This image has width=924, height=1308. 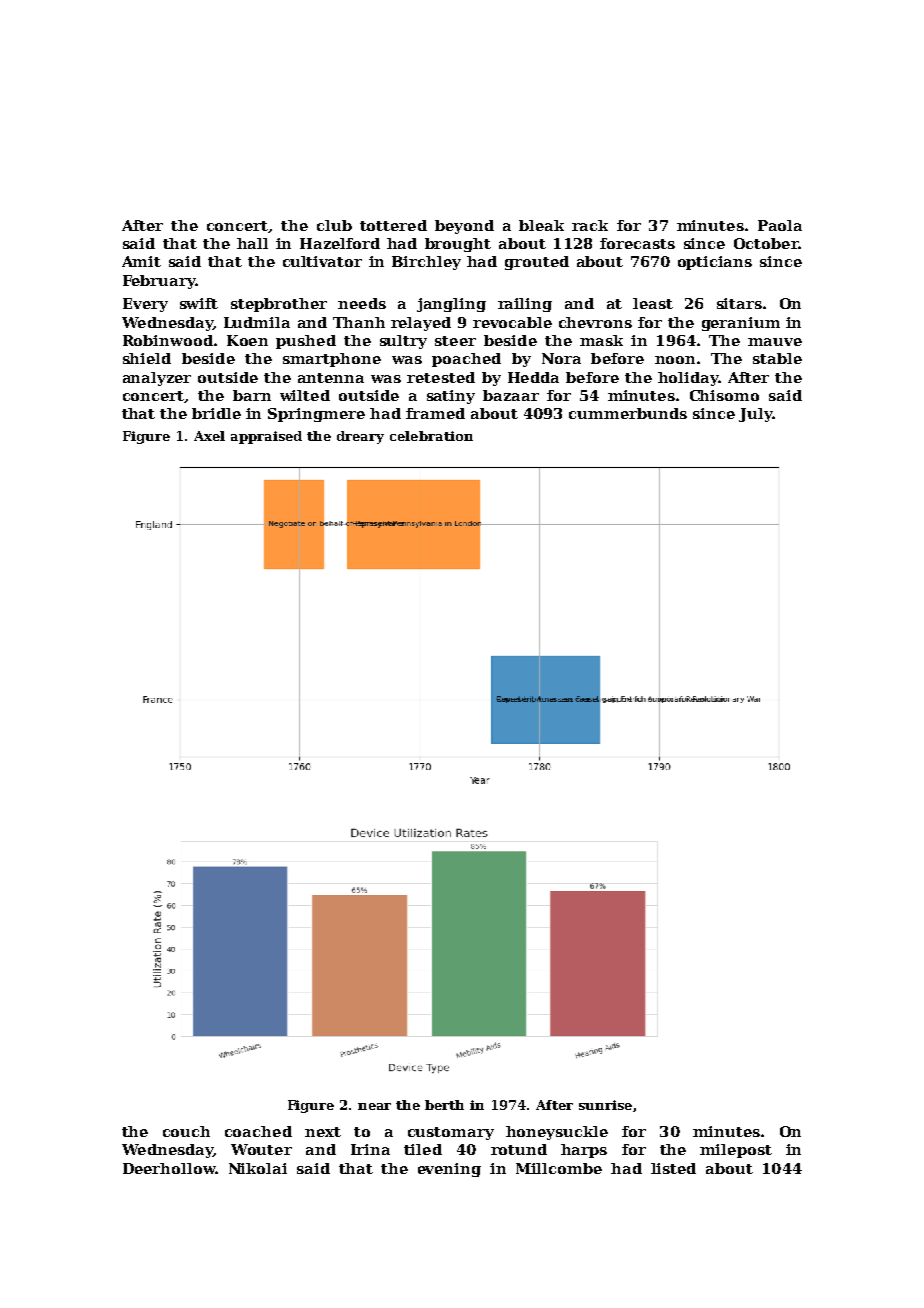 What do you see at coordinates (605, 1105) in the image?
I see `sunrise` at bounding box center [605, 1105].
